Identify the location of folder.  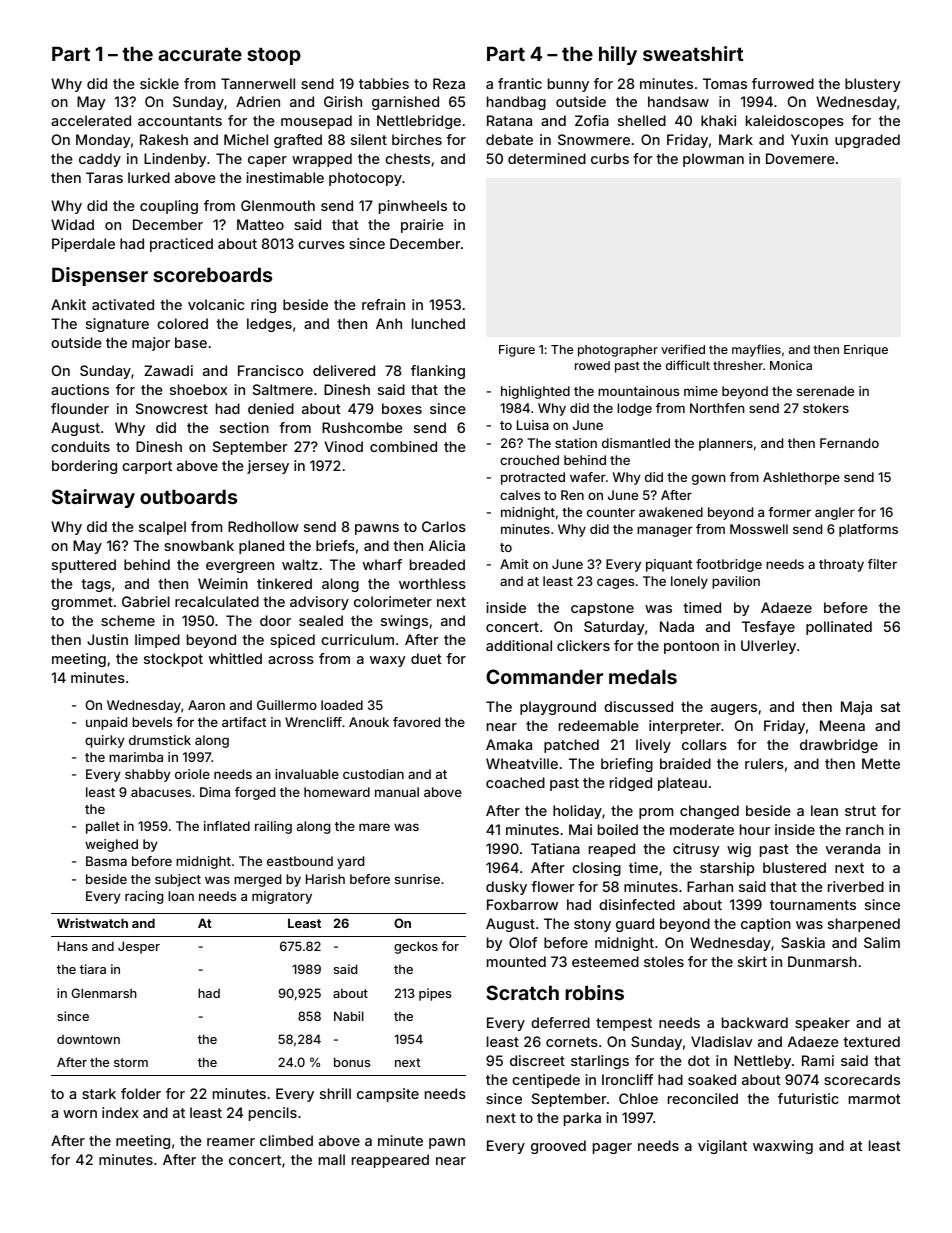
(141, 1093).
